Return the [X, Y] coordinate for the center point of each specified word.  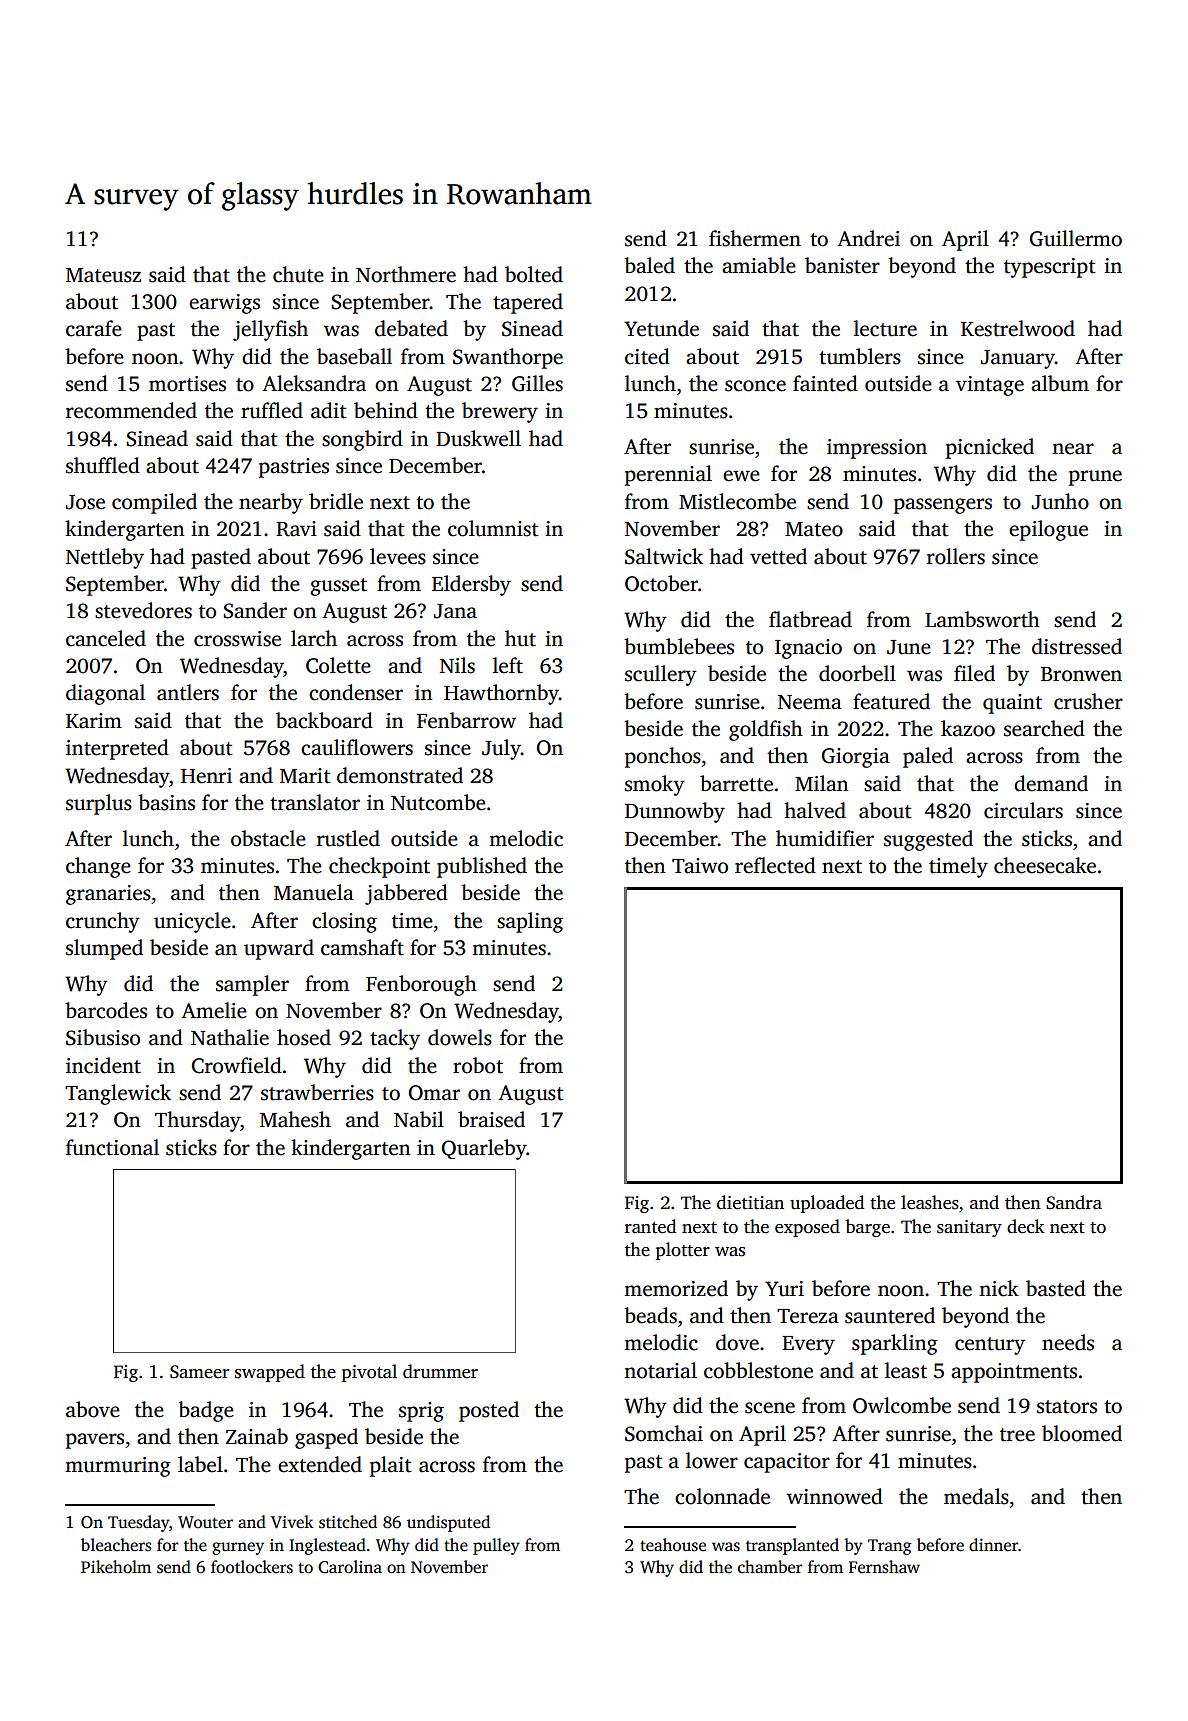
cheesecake [1045, 865]
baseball [354, 356]
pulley [496, 1546]
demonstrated [400, 775]
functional [112, 1147]
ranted [650, 1226]
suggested [928, 840]
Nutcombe [438, 802]
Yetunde [661, 328]
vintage [990, 386]
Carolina [350, 1567]
